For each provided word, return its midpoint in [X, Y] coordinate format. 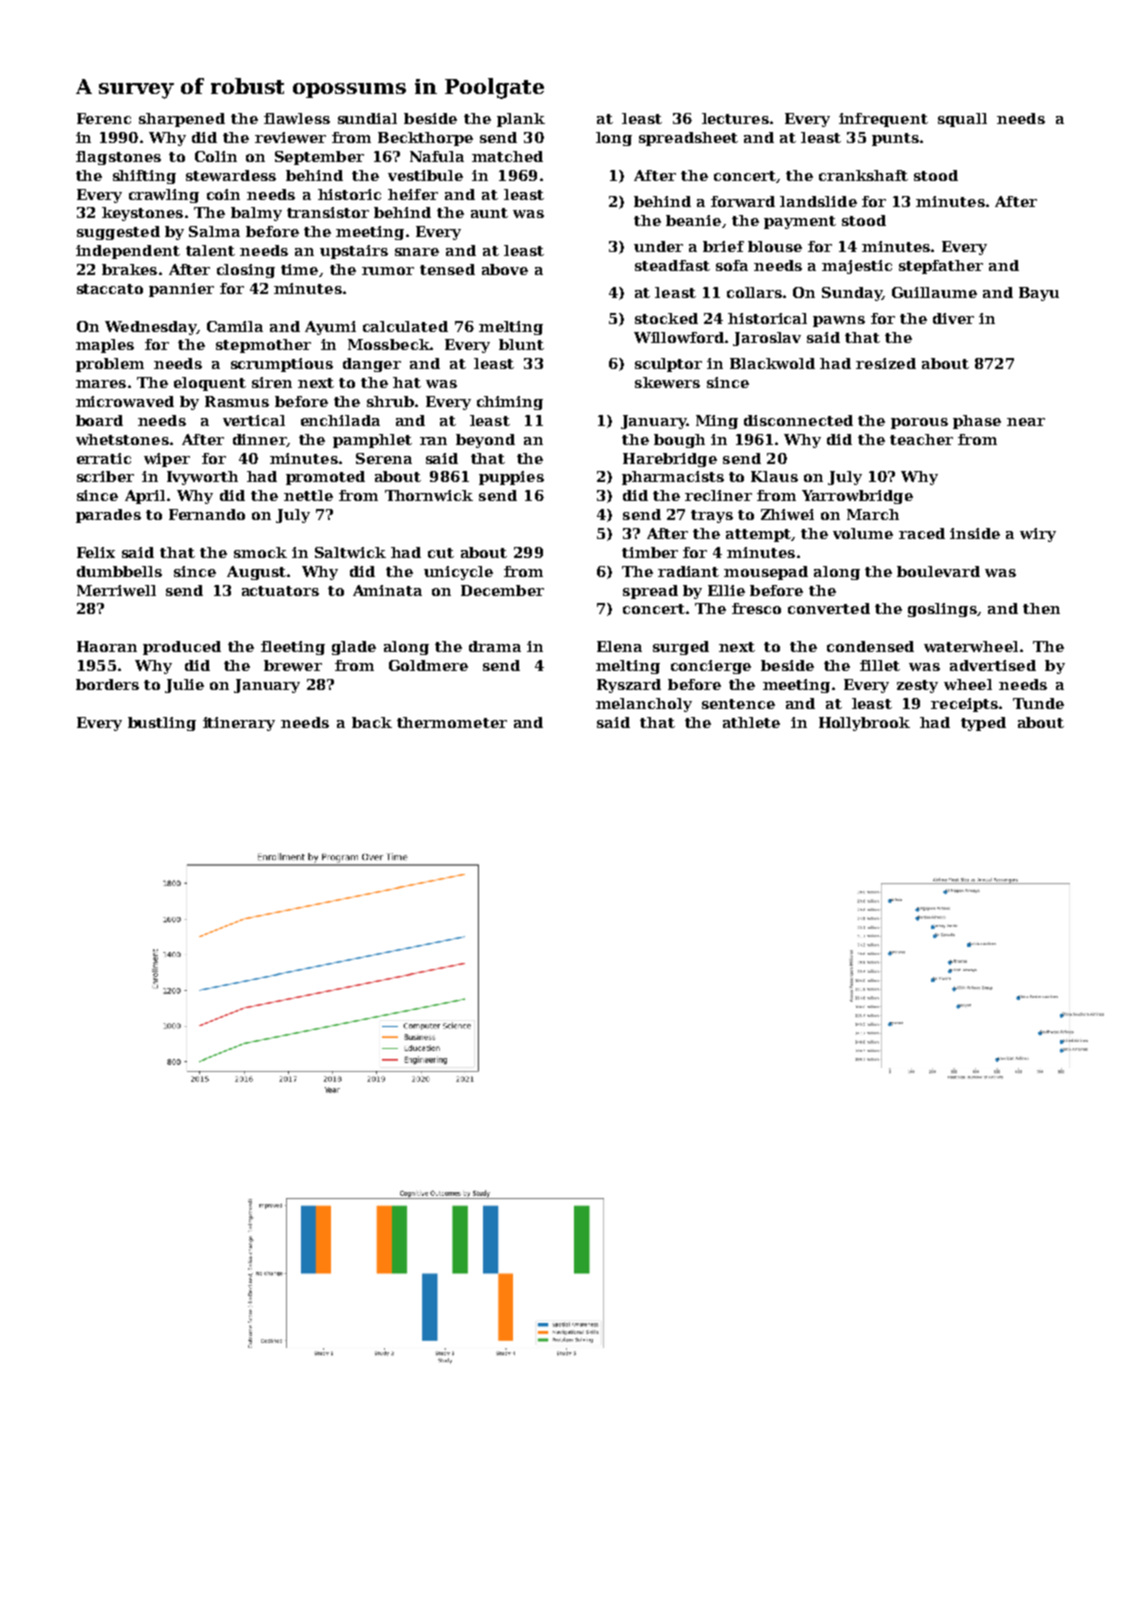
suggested [118, 233]
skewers [667, 382]
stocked [666, 318]
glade [354, 648]
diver [953, 318]
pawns [839, 321]
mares [101, 384]
